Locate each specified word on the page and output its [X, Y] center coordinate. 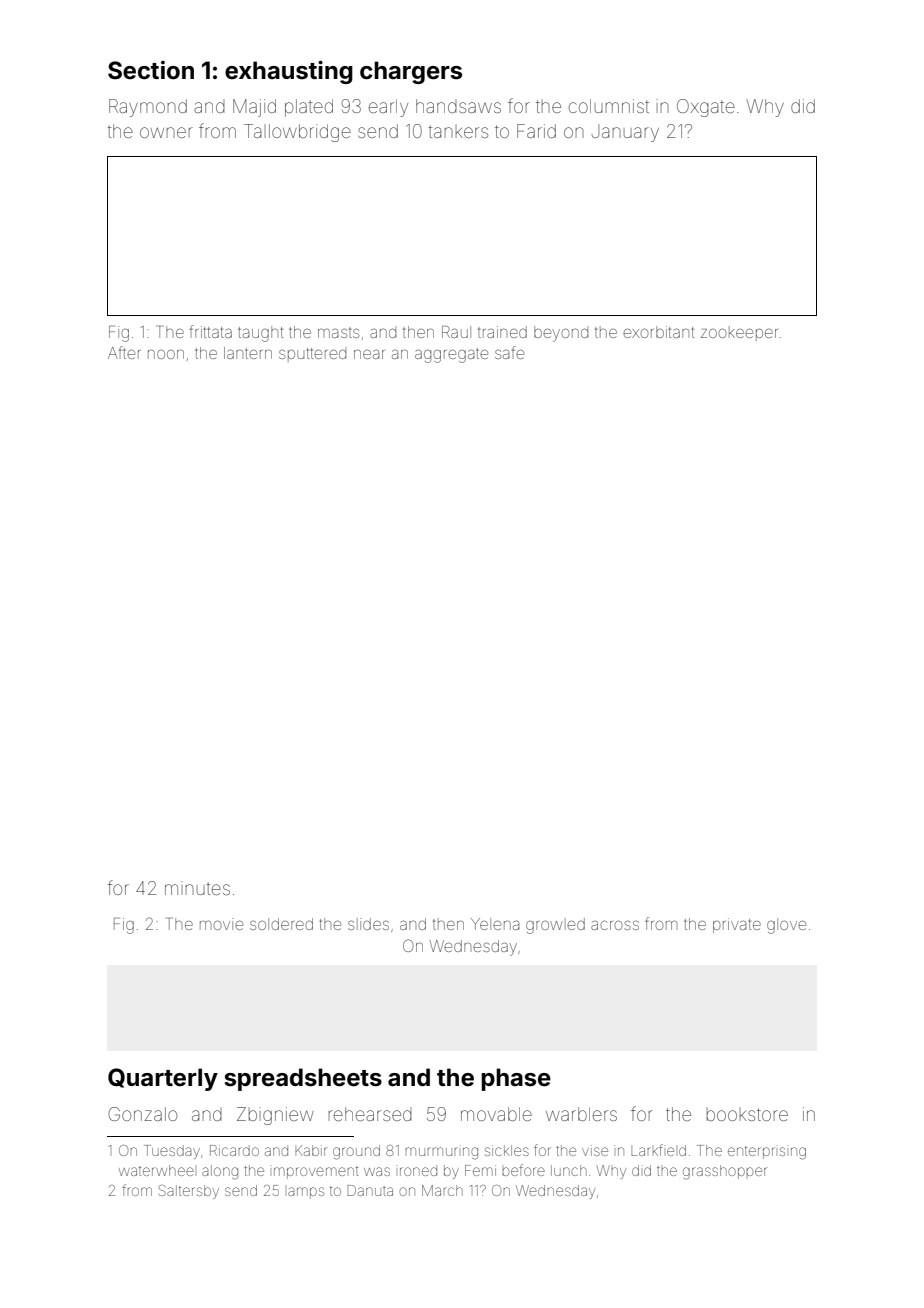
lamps [306, 1193]
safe [509, 352]
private [737, 925]
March [442, 1190]
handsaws [458, 106]
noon [166, 354]
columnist [609, 106]
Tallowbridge [297, 133]
